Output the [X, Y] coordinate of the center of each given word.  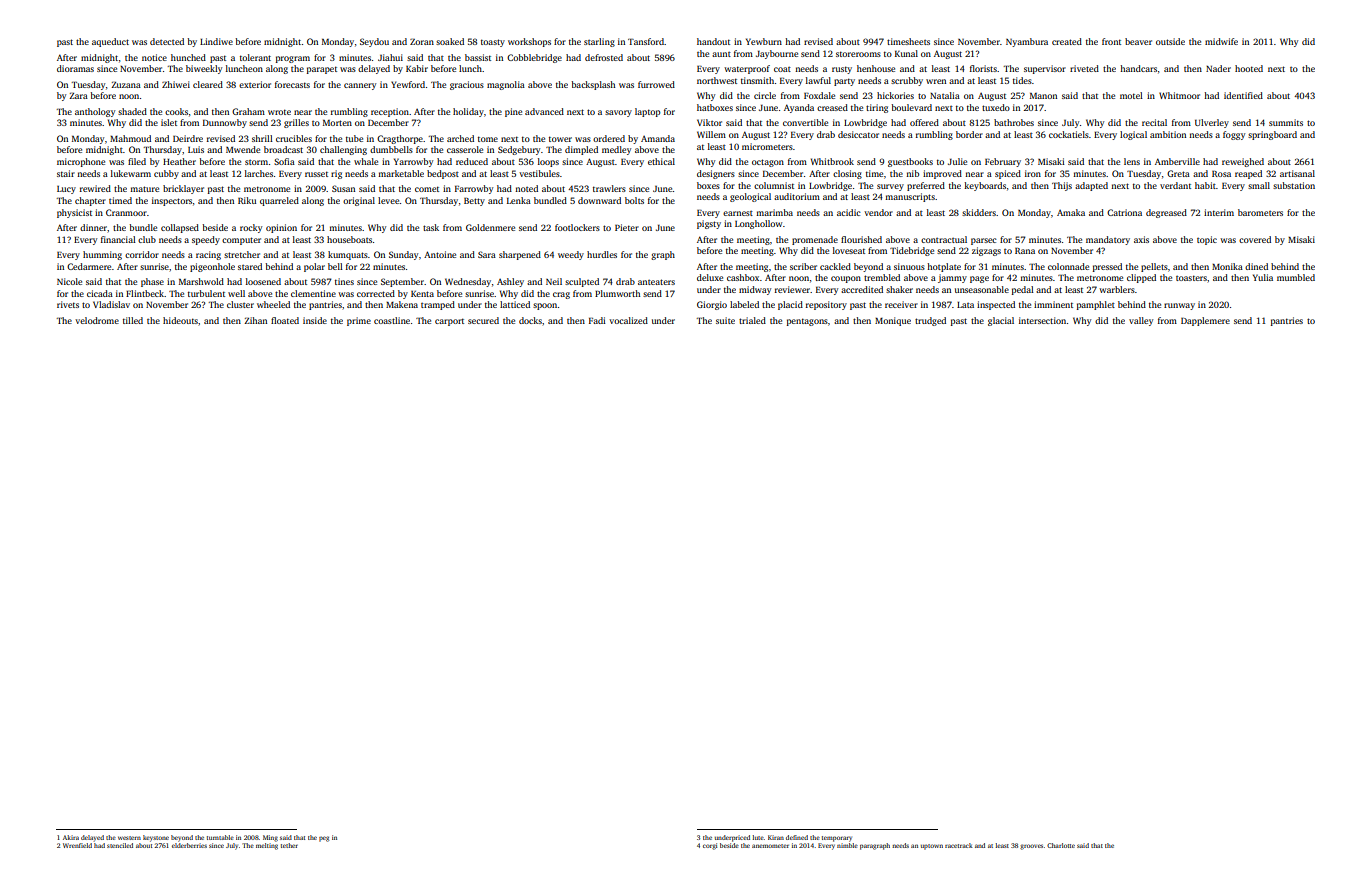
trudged [930, 321]
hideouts [180, 320]
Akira [71, 837]
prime [359, 321]
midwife [1221, 41]
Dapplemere [1205, 321]
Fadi [597, 320]
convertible [805, 122]
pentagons [807, 322]
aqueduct [110, 42]
